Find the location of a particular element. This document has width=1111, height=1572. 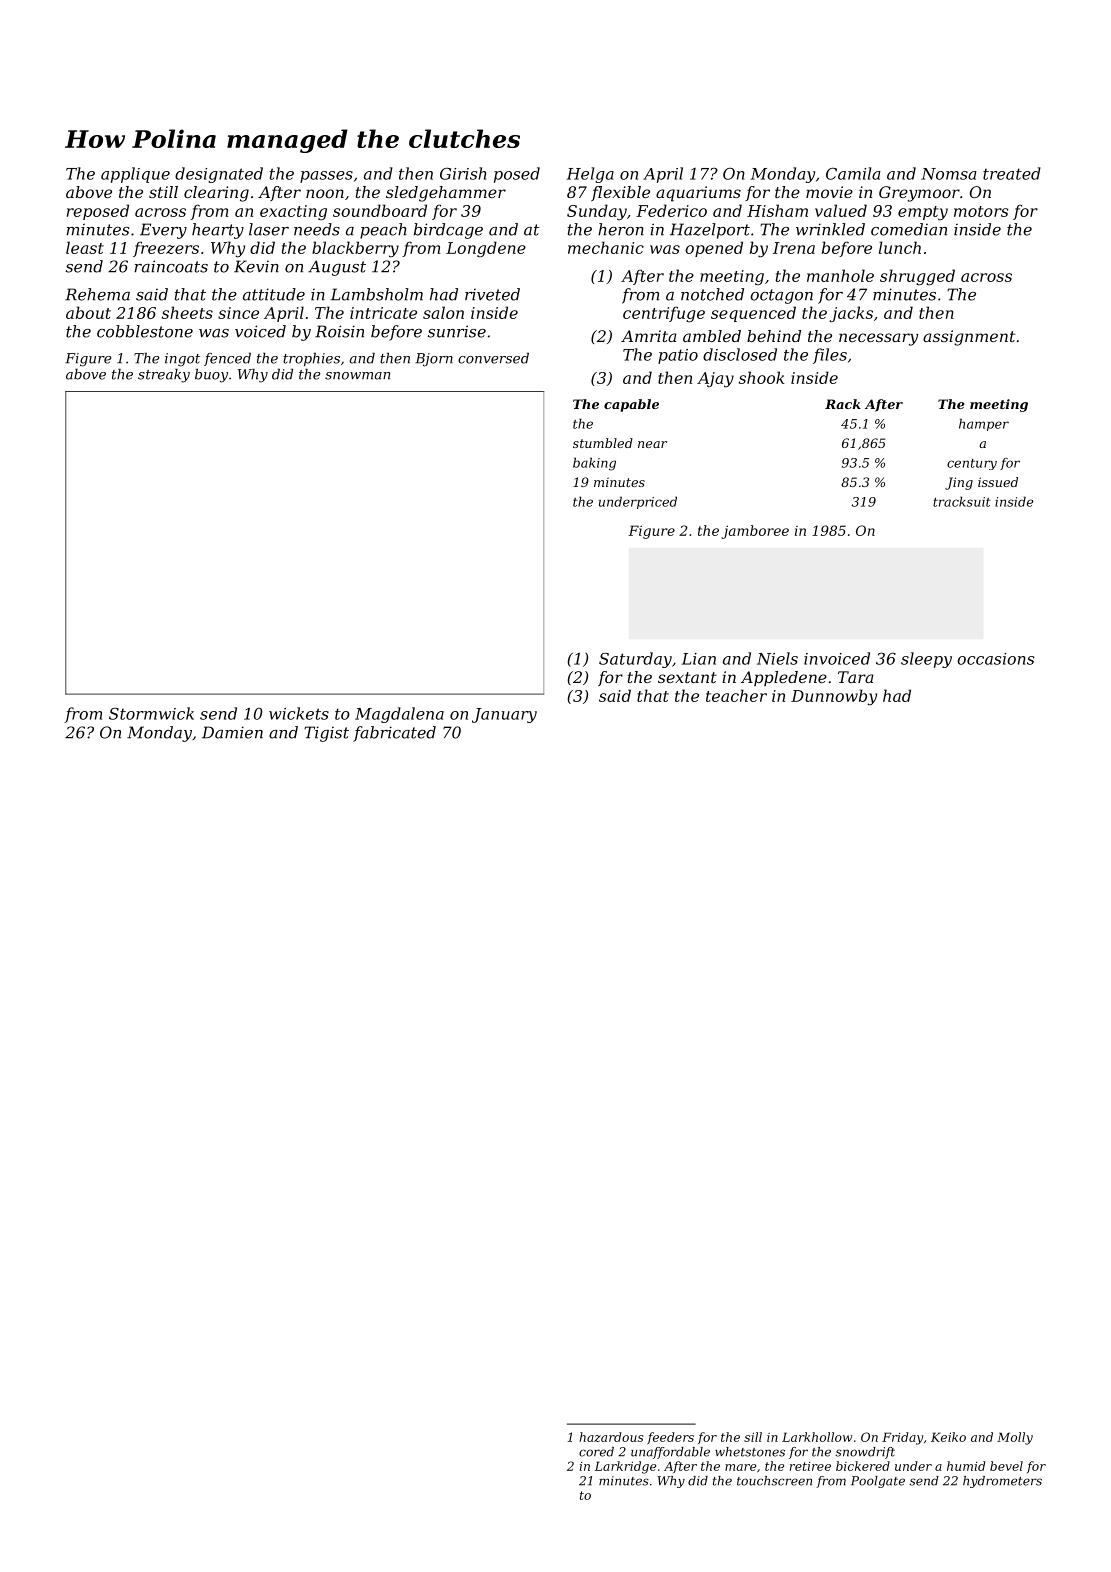

salon is located at coordinates (443, 312).
